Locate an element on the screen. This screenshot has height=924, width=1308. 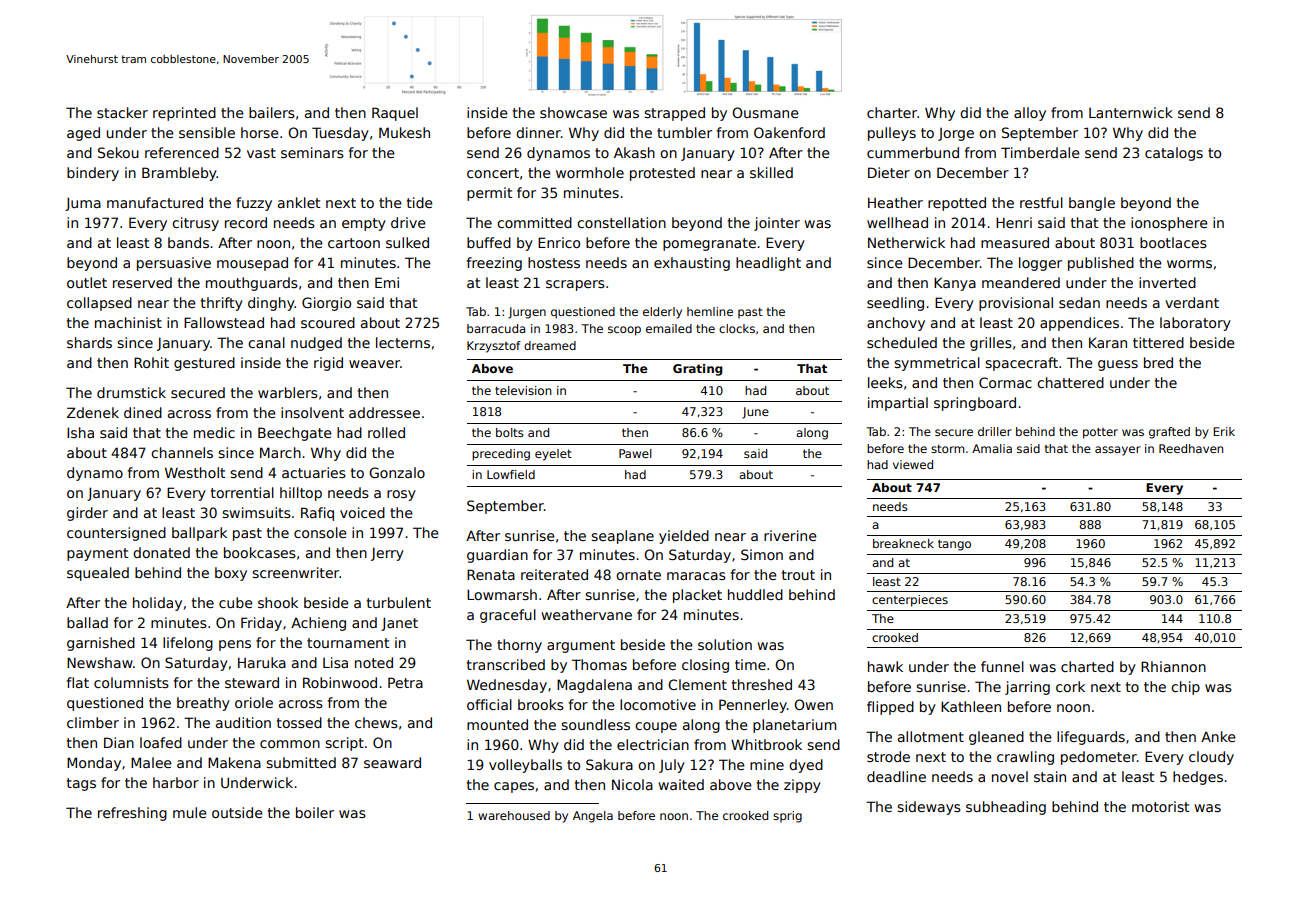
dinner is located at coordinates (538, 132).
